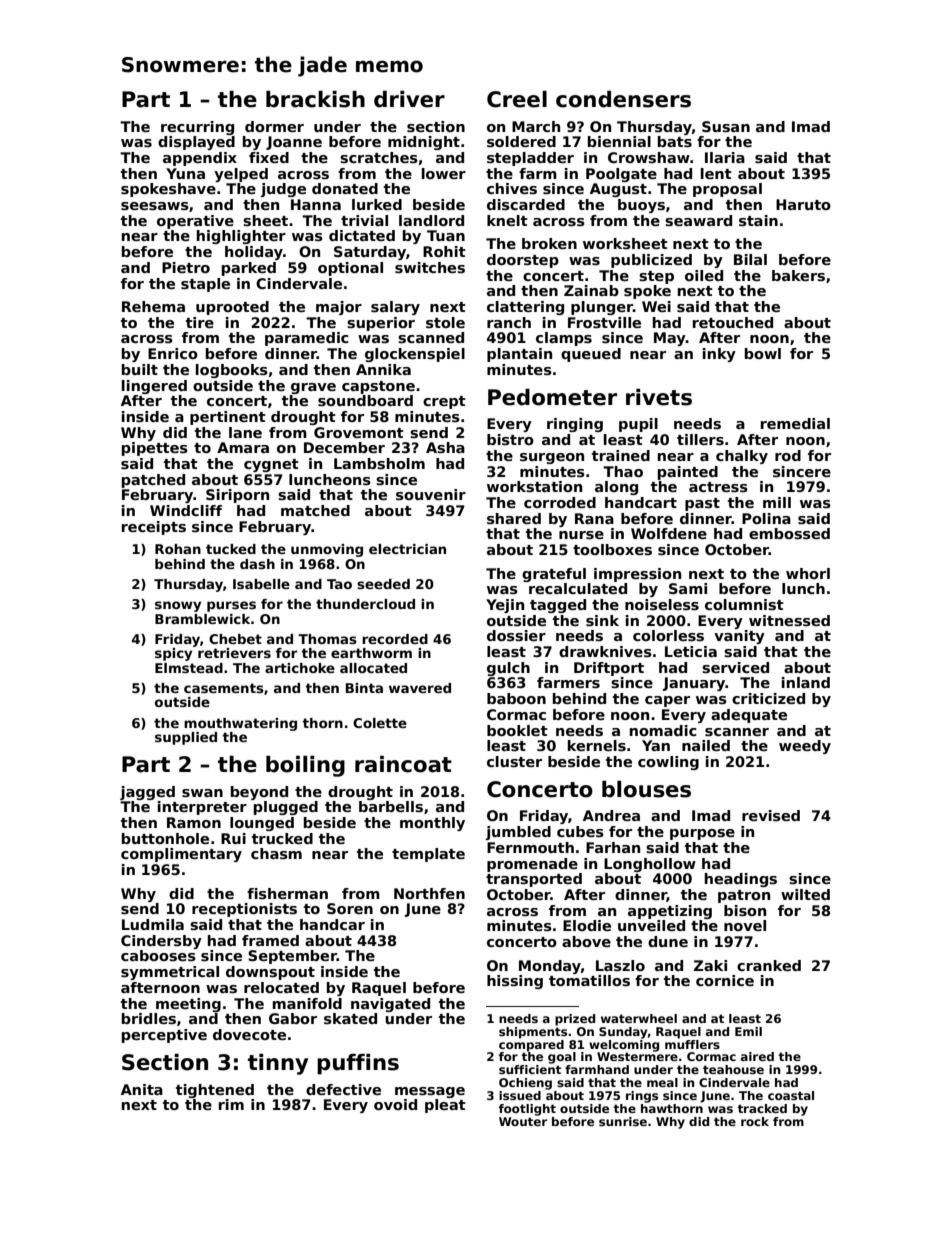 The image size is (952, 1233). I want to click on footlight, so click(527, 1110).
